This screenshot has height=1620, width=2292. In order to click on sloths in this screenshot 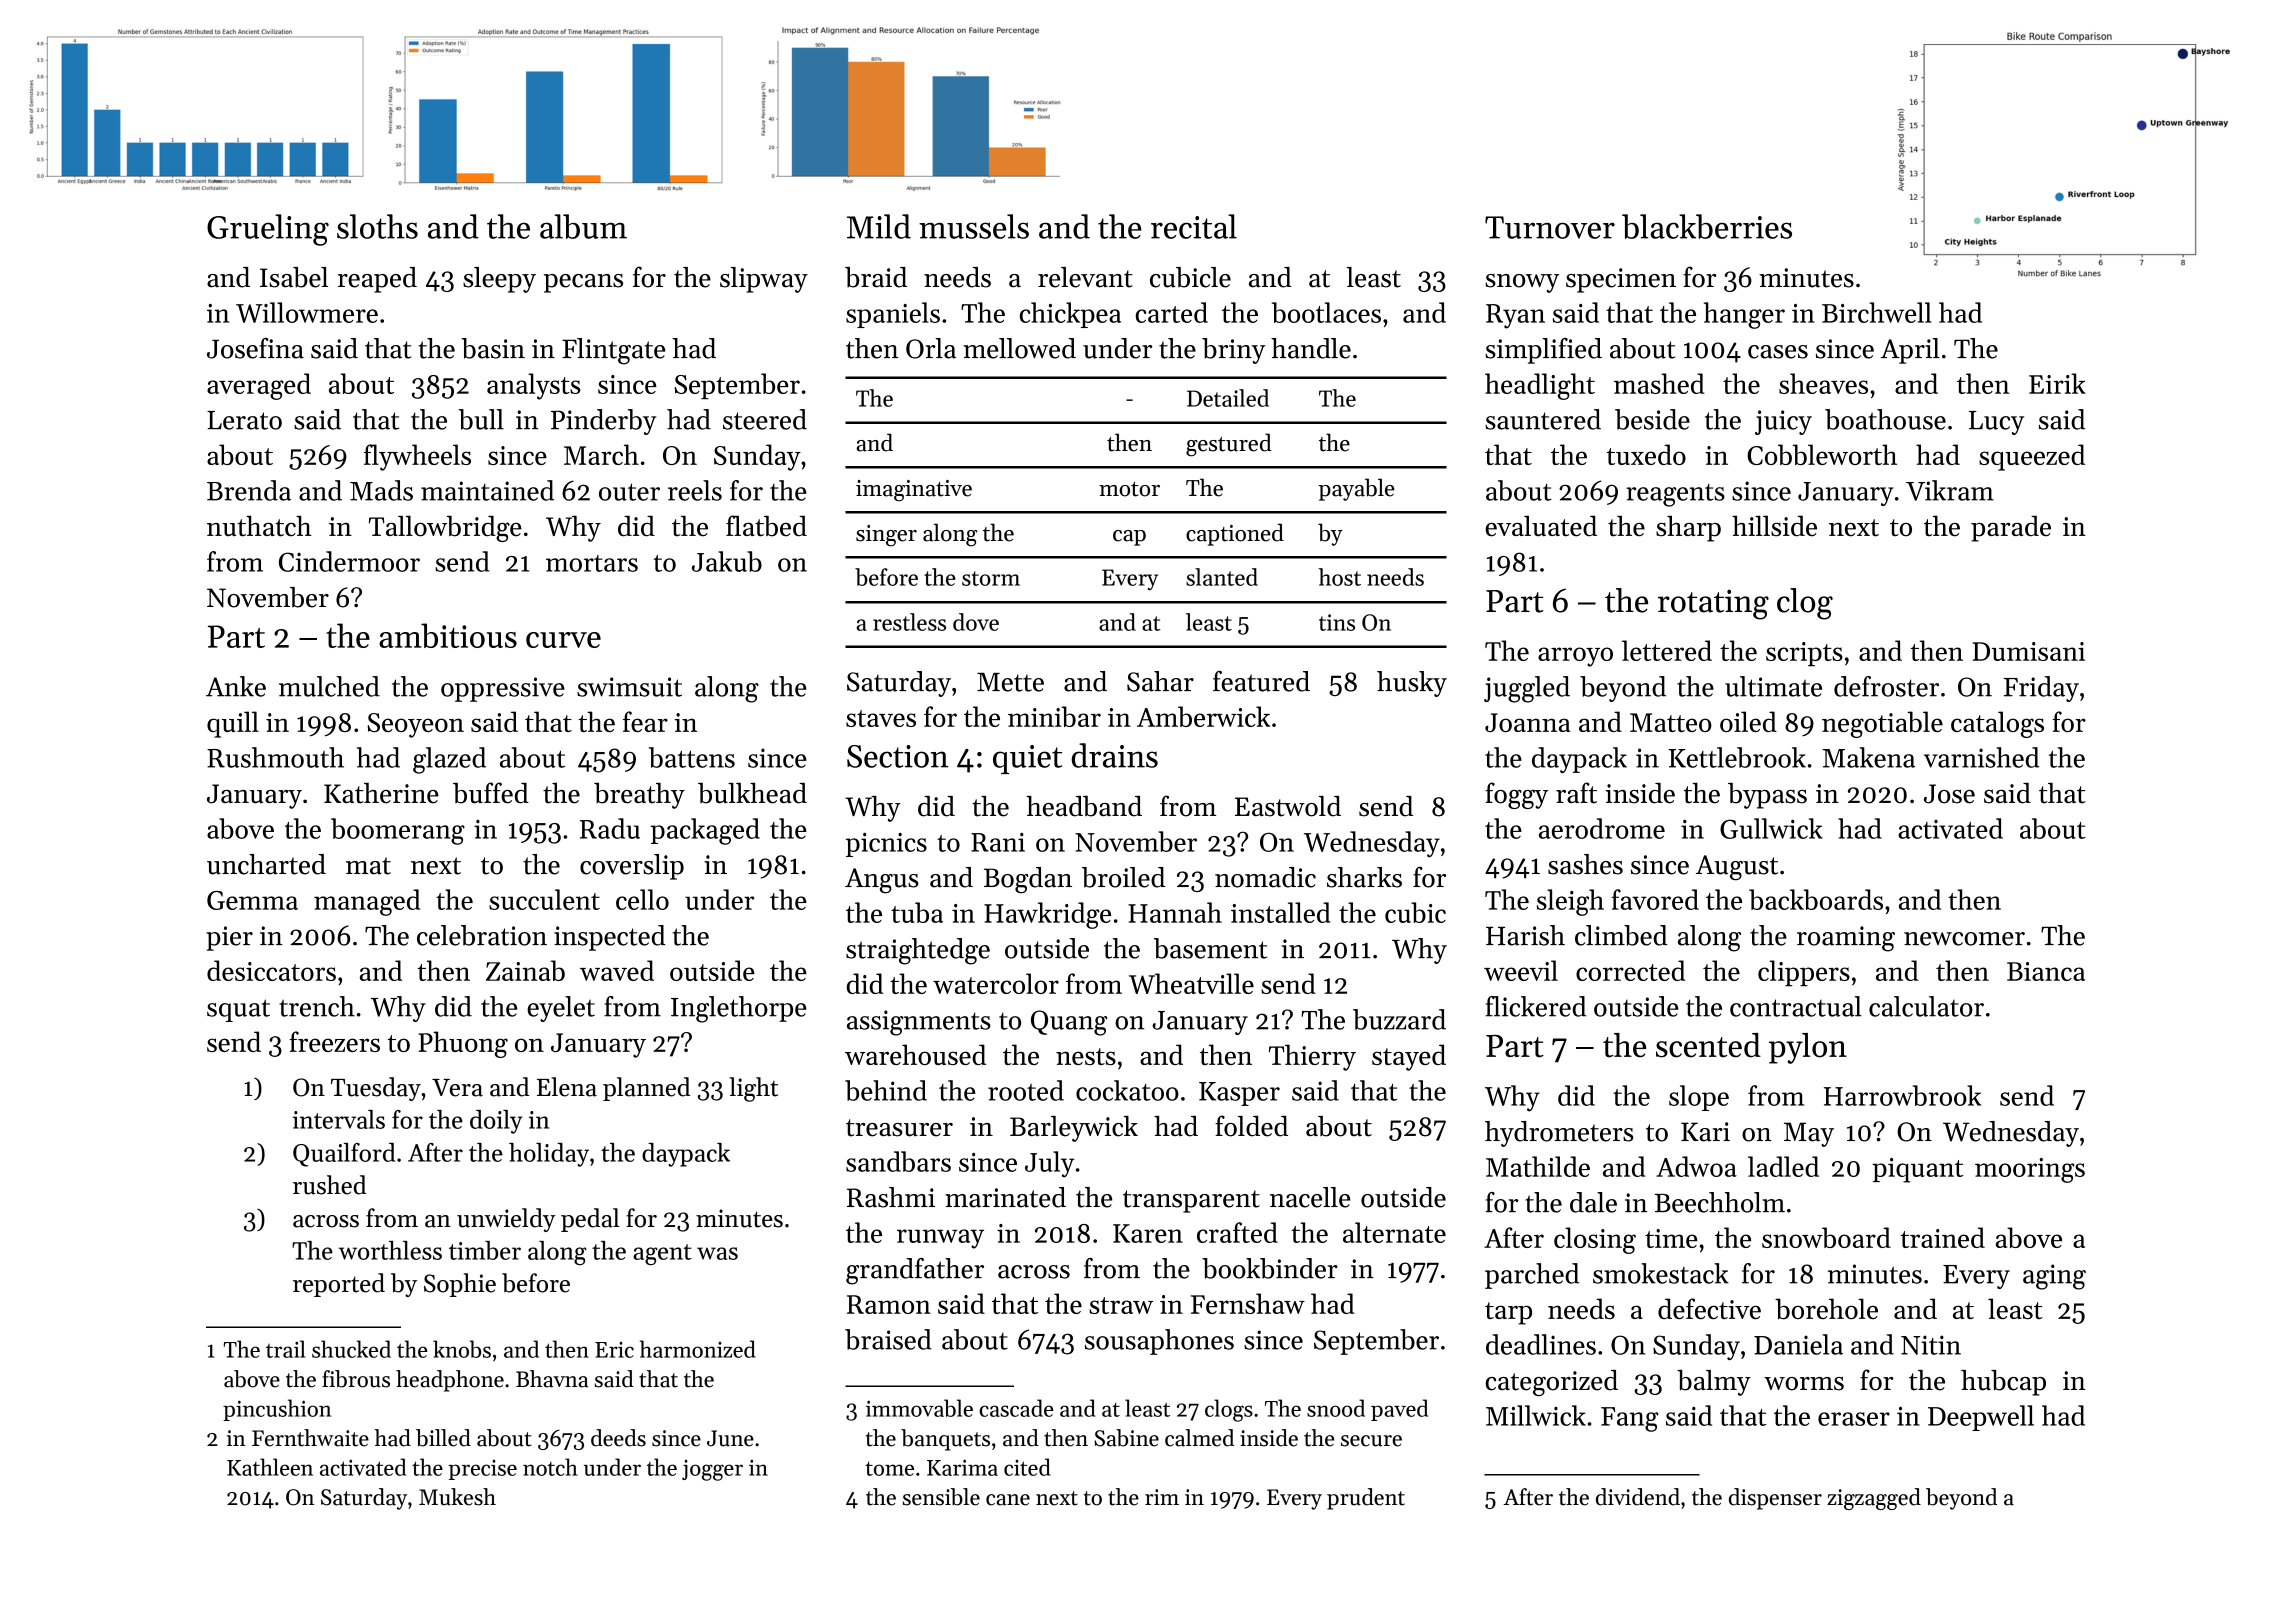, I will do `click(377, 226)`.
